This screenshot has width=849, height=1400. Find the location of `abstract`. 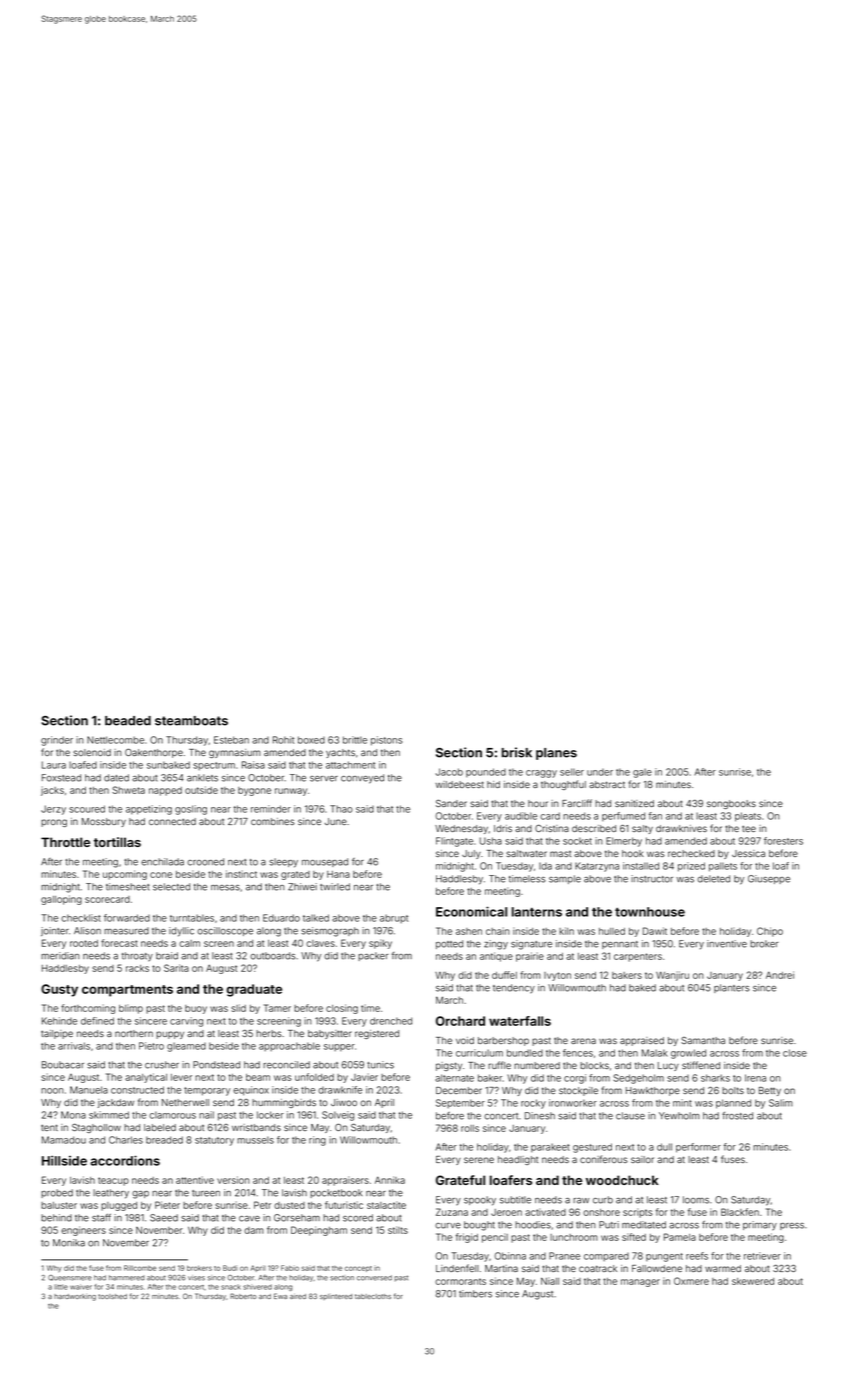

abstract is located at coordinates (607, 784).
